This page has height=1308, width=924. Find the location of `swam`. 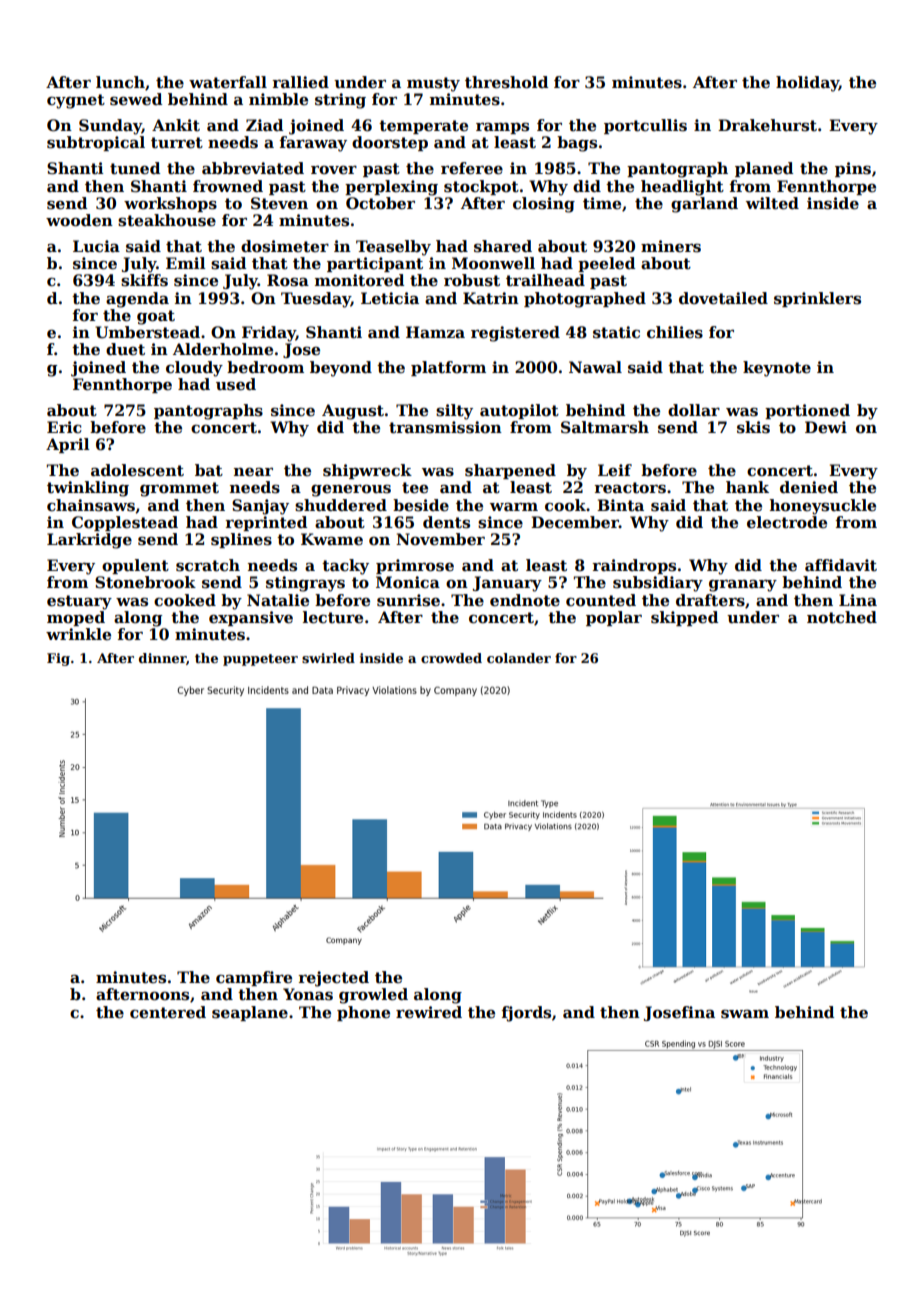

swam is located at coordinates (745, 1014).
